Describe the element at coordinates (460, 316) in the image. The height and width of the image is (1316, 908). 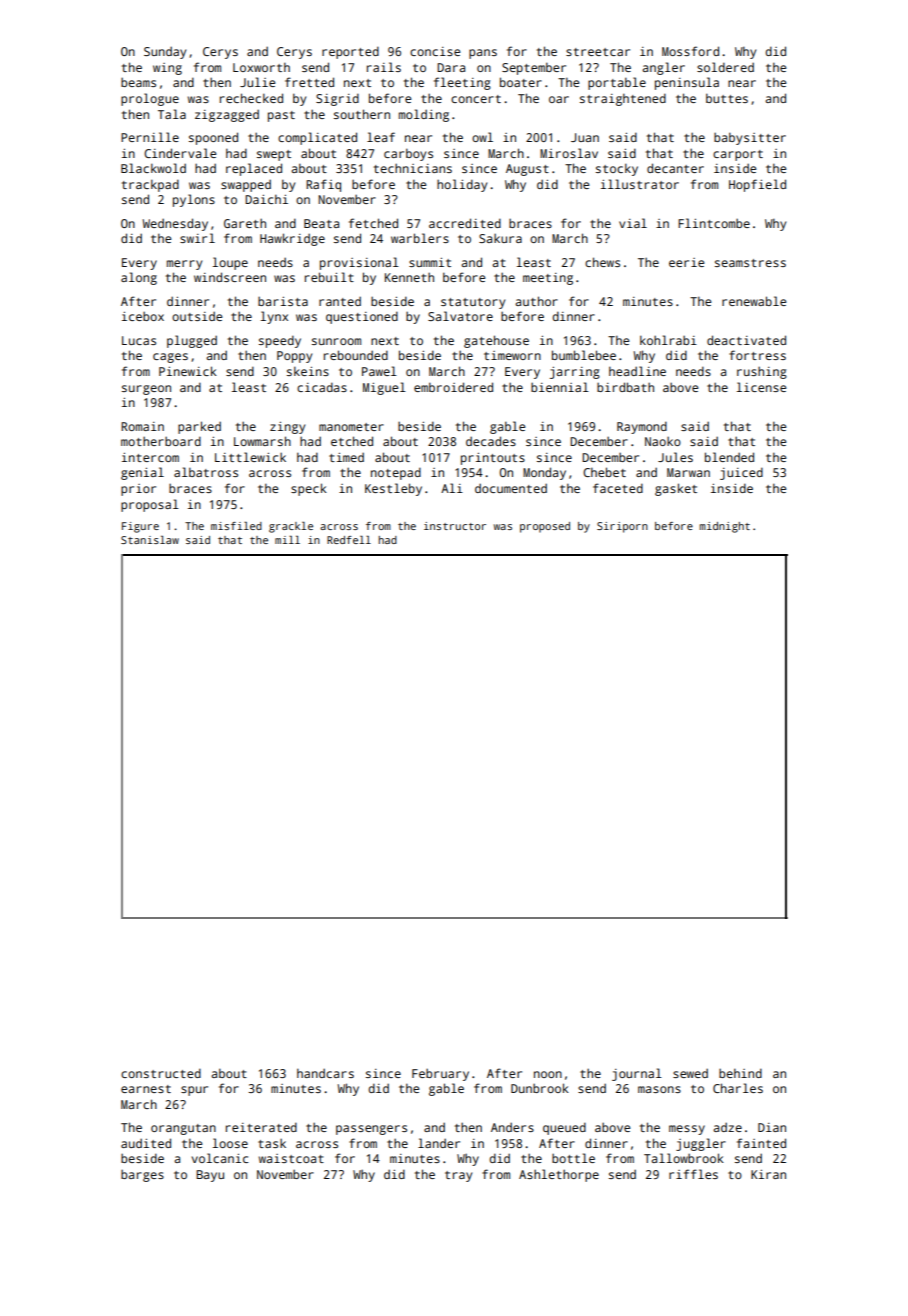
I see `Salvatore` at that location.
